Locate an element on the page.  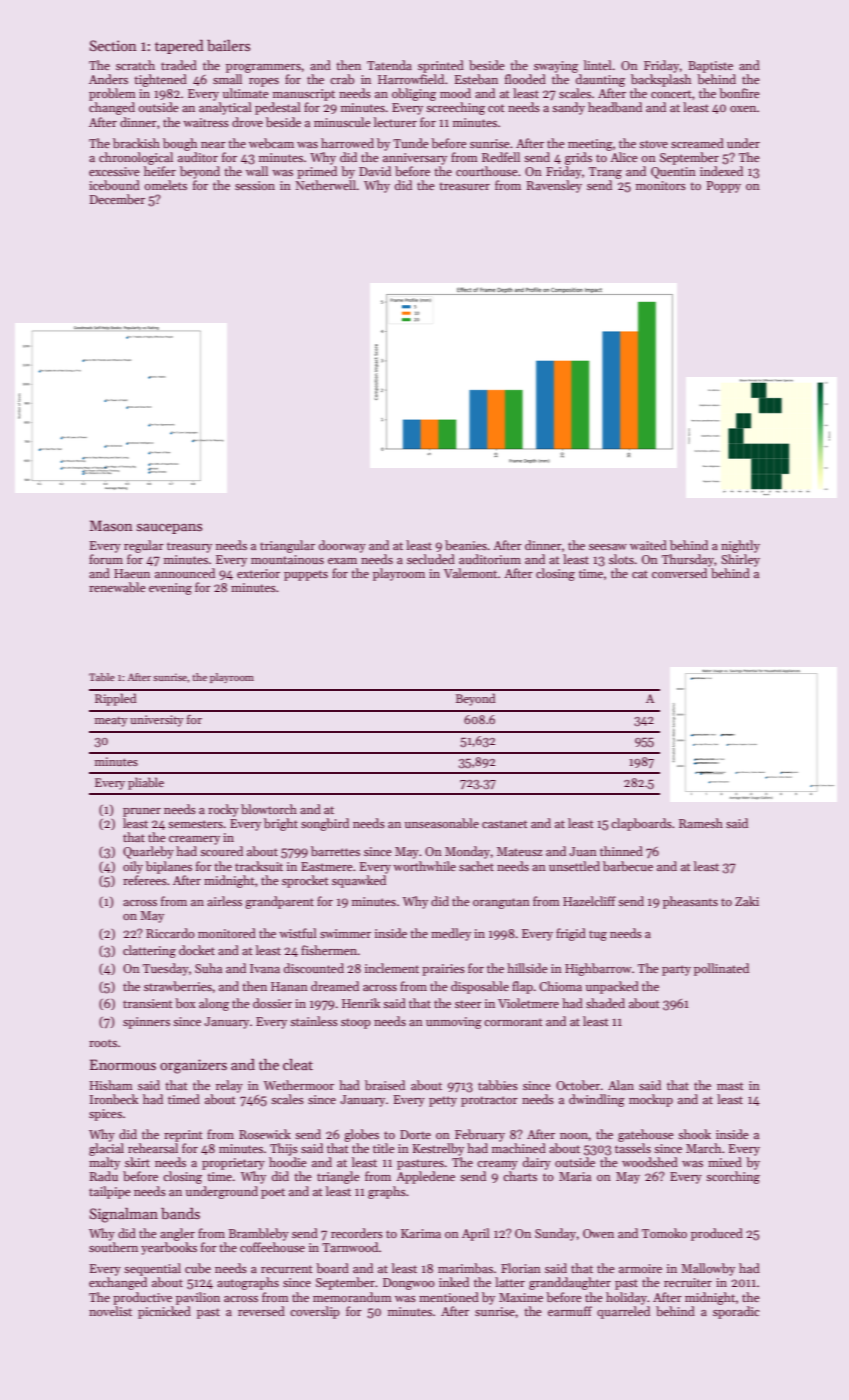
worthwhile is located at coordinates (424, 866).
